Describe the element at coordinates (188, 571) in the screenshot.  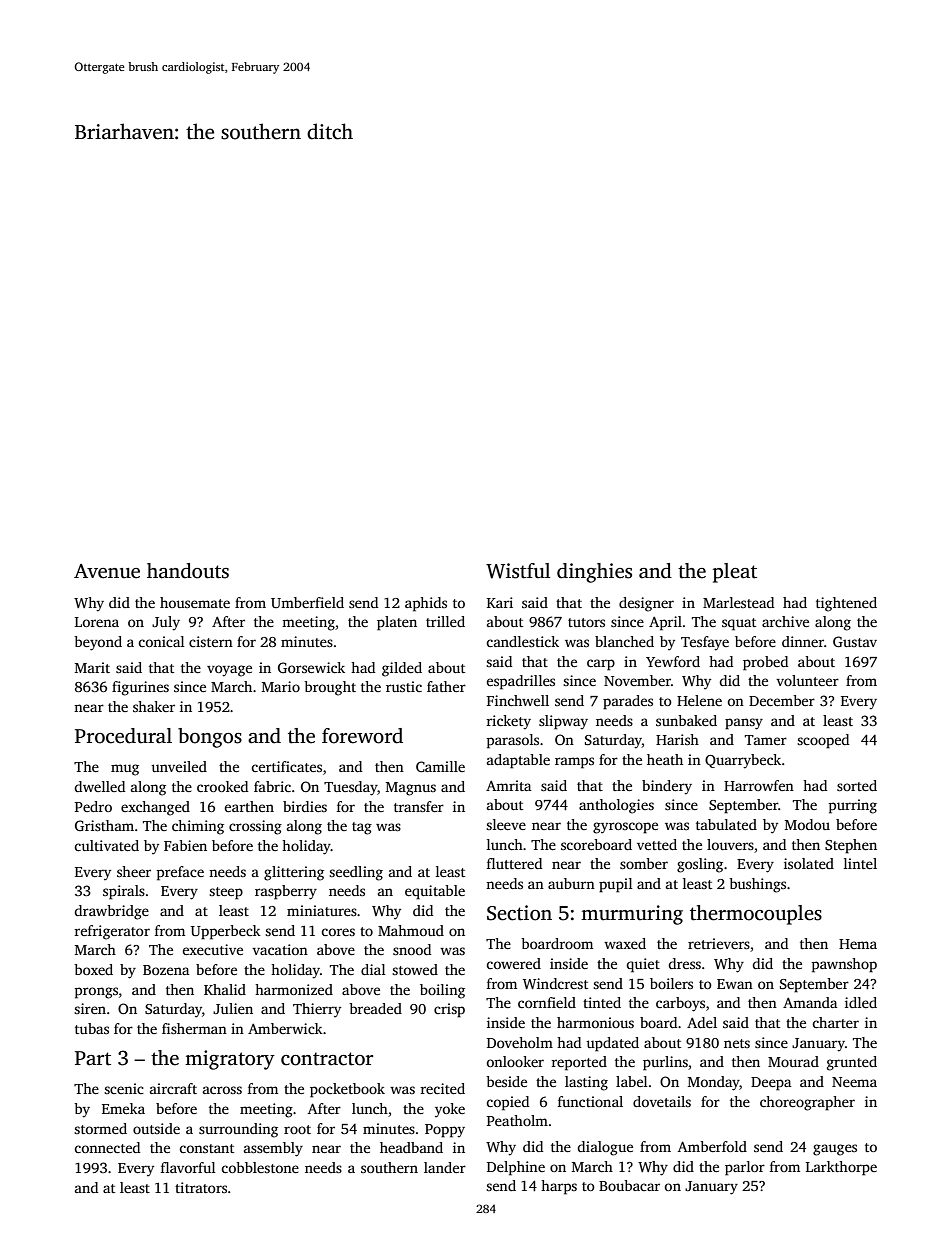
I see `handouts` at that location.
